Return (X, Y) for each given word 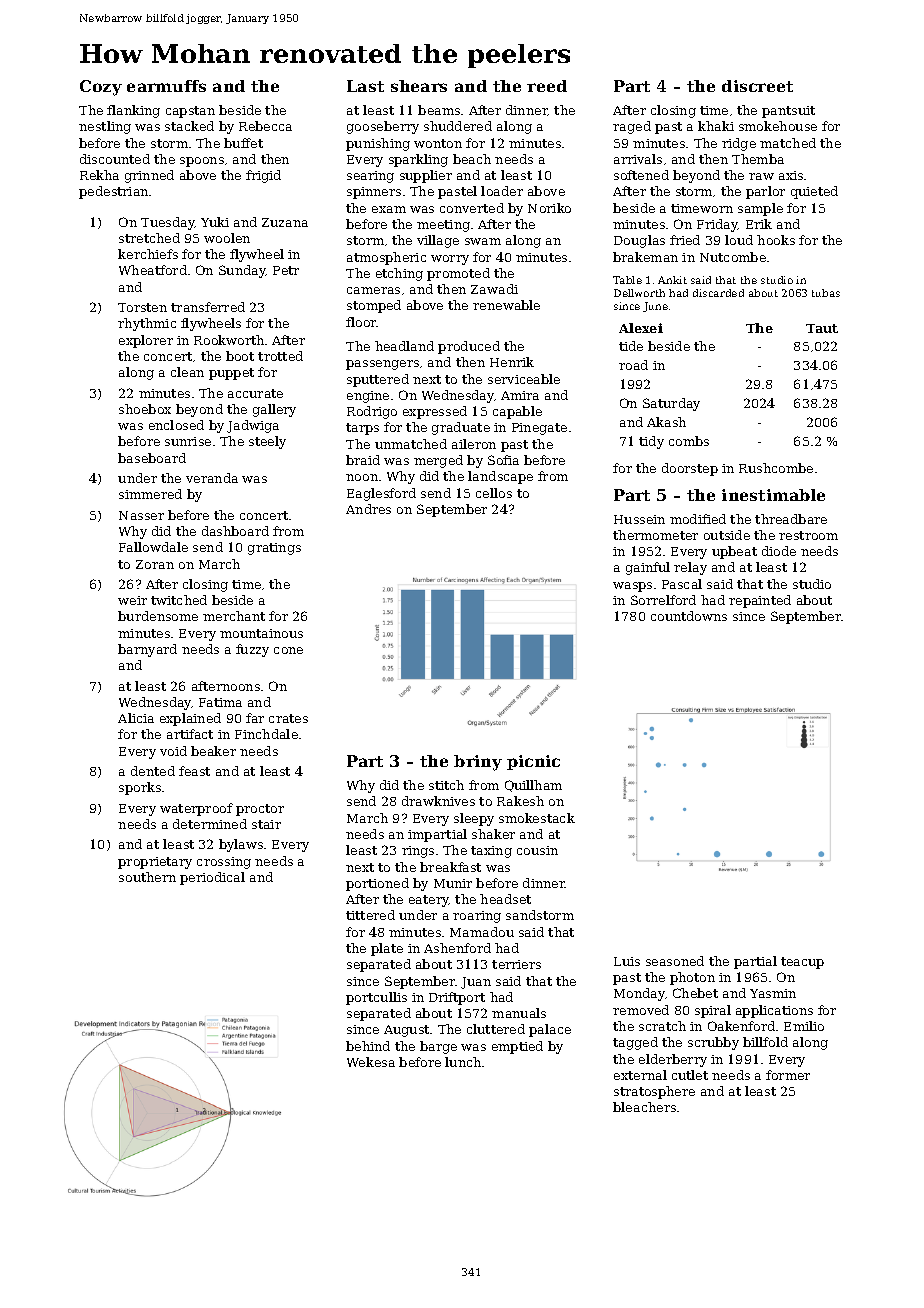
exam (389, 209)
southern (147, 877)
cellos (494, 493)
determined (210, 824)
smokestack (537, 818)
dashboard (235, 531)
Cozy (101, 88)
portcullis (376, 998)
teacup (802, 963)
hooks (776, 240)
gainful (648, 568)
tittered (370, 915)
